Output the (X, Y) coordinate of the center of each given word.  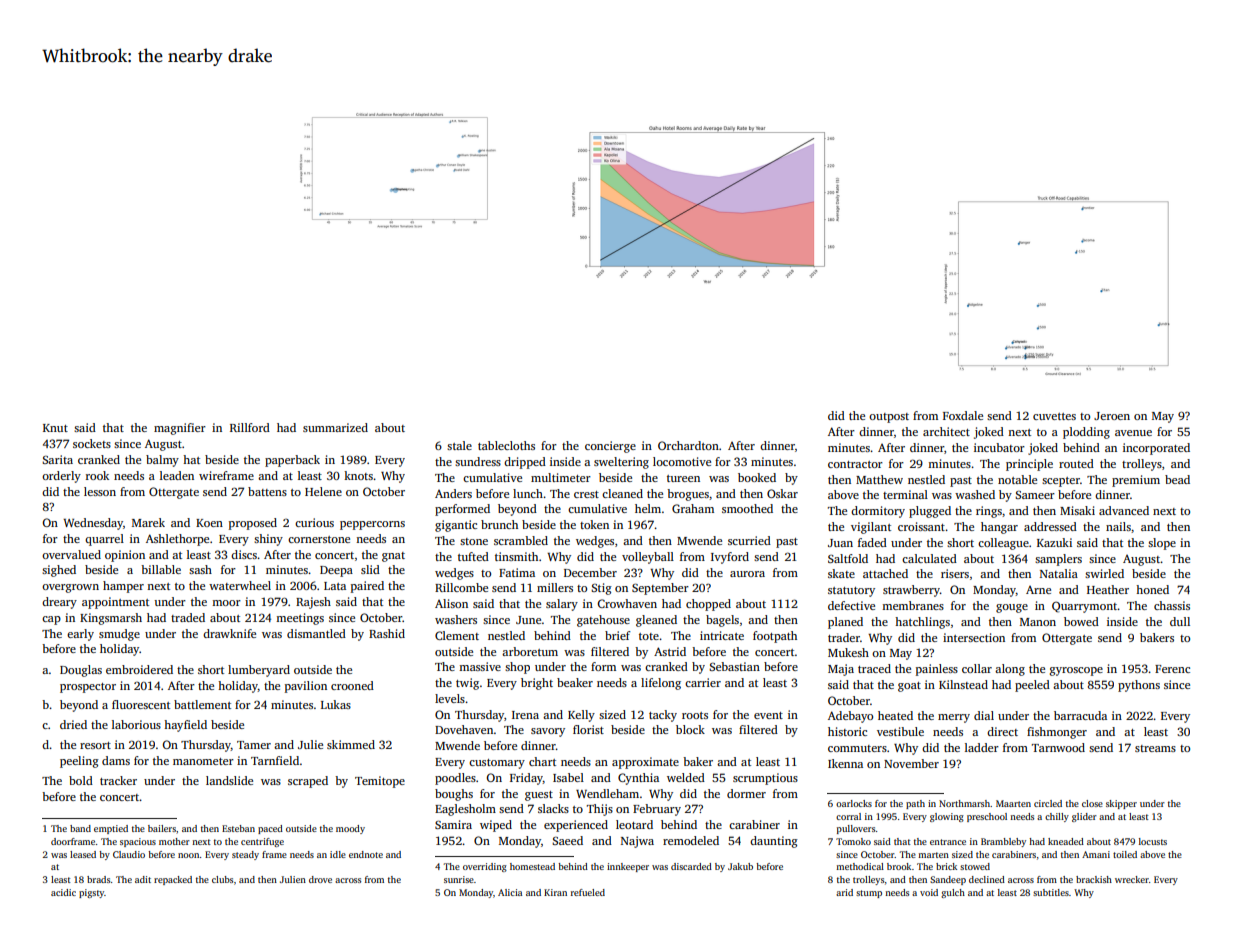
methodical (860, 866)
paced (270, 829)
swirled (1104, 573)
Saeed (567, 840)
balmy (162, 461)
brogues (688, 495)
